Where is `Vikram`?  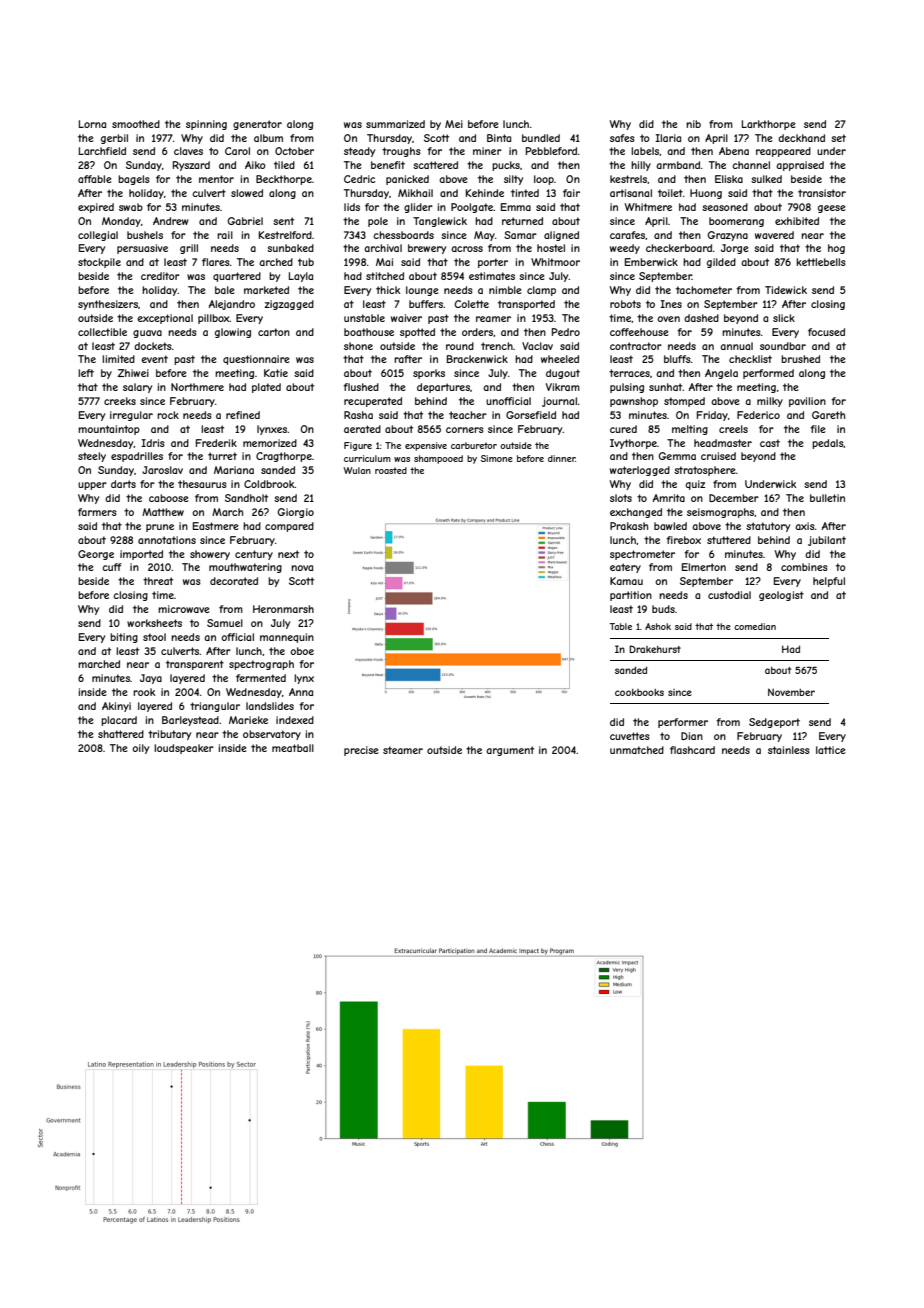 Vikram is located at coordinates (563, 387).
